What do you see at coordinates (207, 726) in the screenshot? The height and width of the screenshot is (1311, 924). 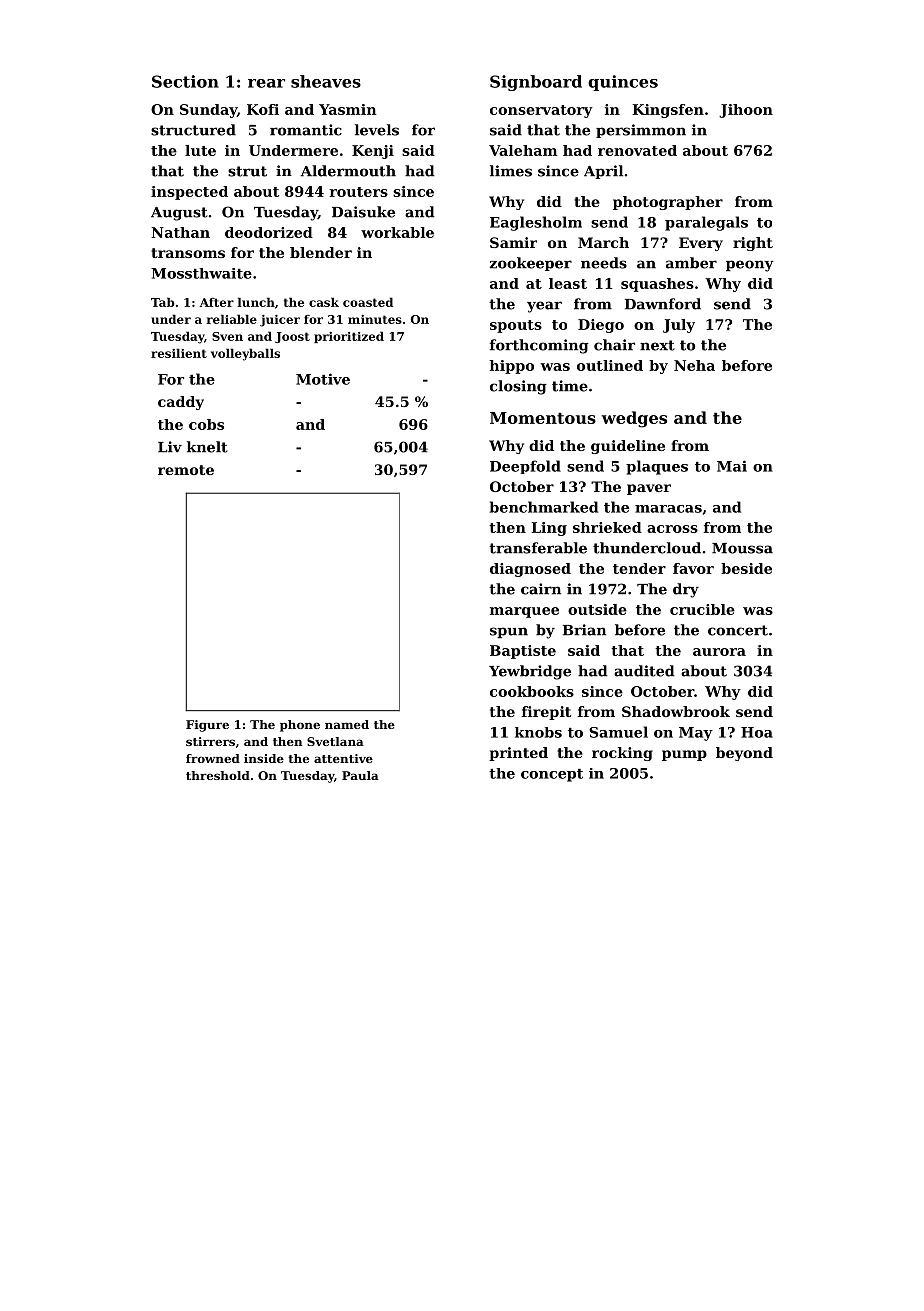 I see `Figure` at bounding box center [207, 726].
